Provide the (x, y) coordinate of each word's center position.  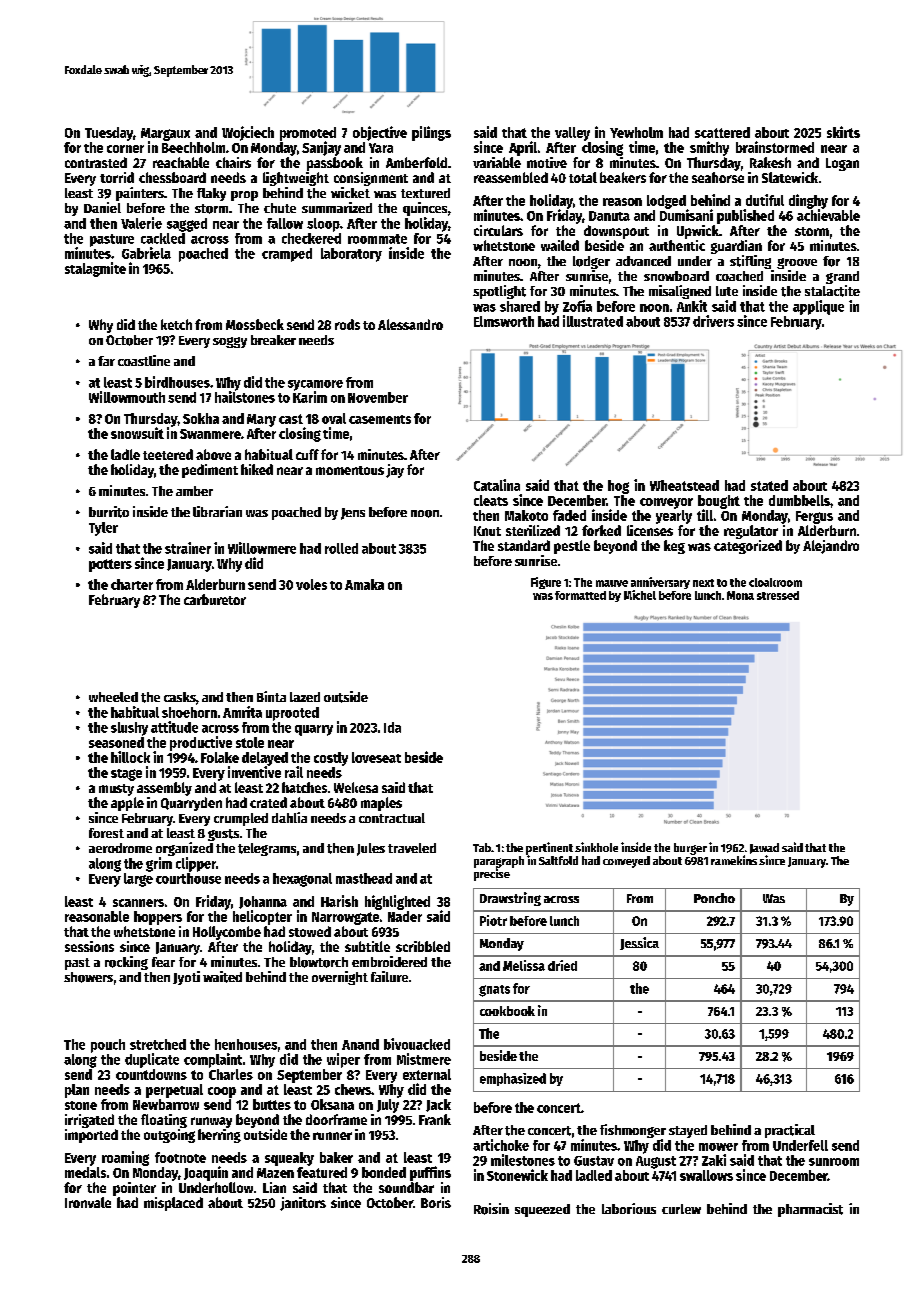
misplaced (173, 1204)
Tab (482, 847)
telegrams (267, 849)
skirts (843, 132)
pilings (431, 133)
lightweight (296, 179)
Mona (740, 595)
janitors (303, 1204)
